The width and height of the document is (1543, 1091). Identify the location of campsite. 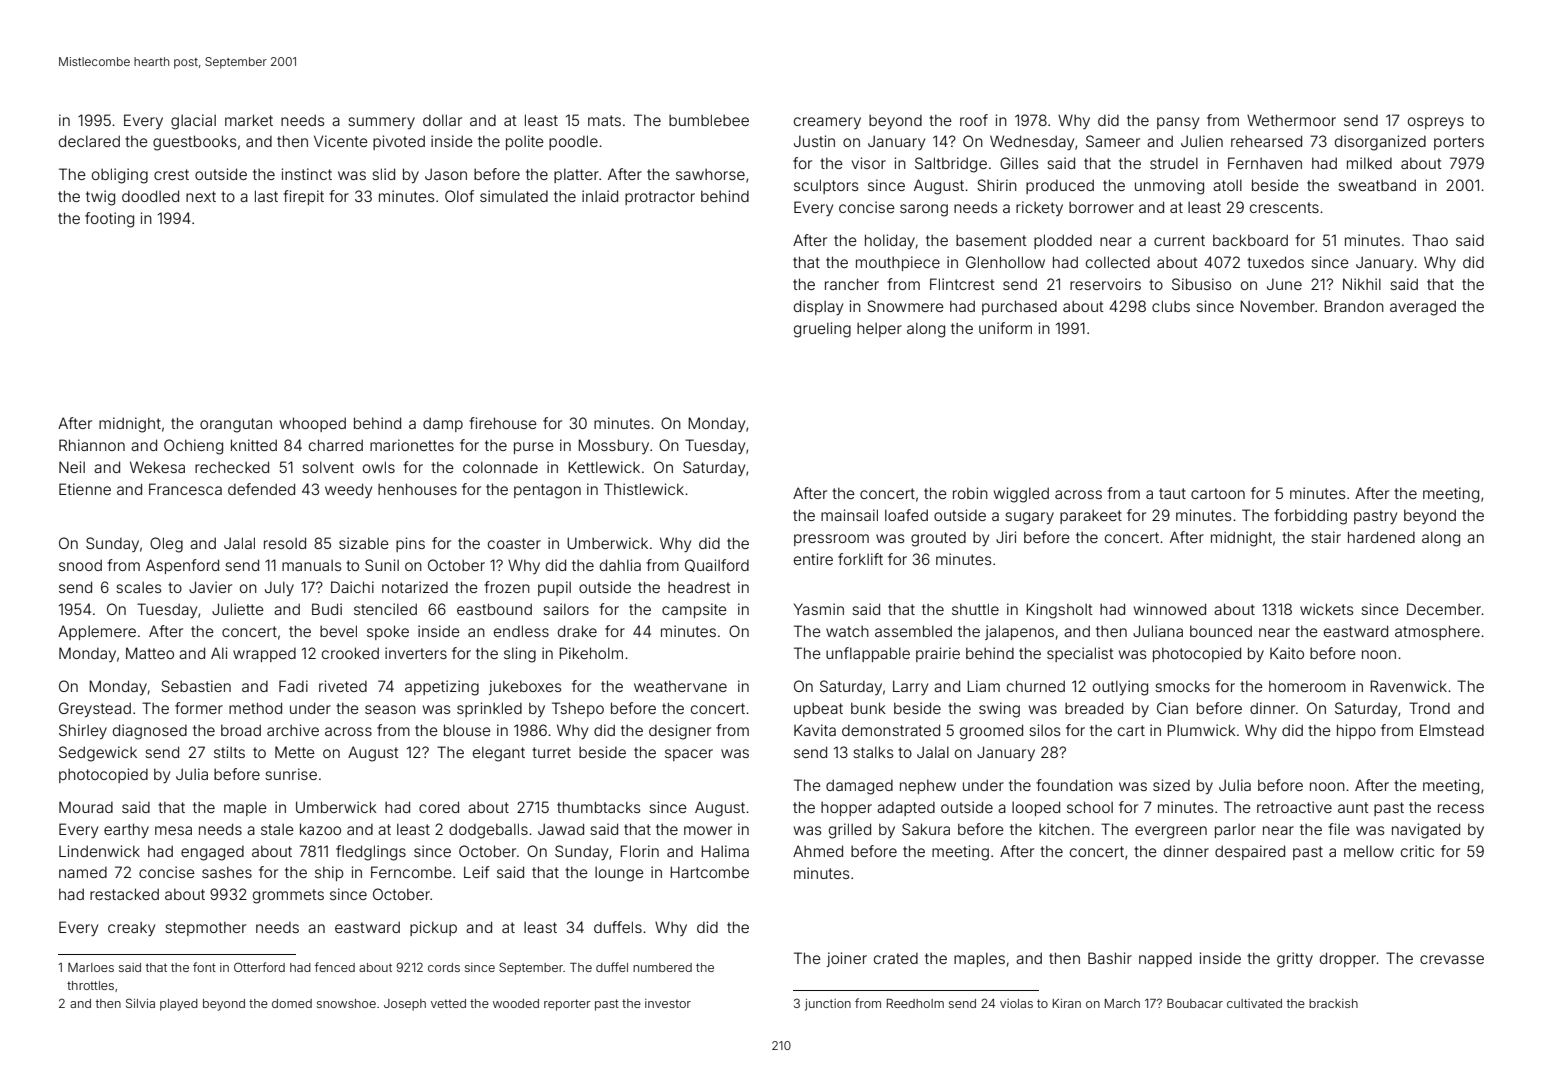
(694, 610).
